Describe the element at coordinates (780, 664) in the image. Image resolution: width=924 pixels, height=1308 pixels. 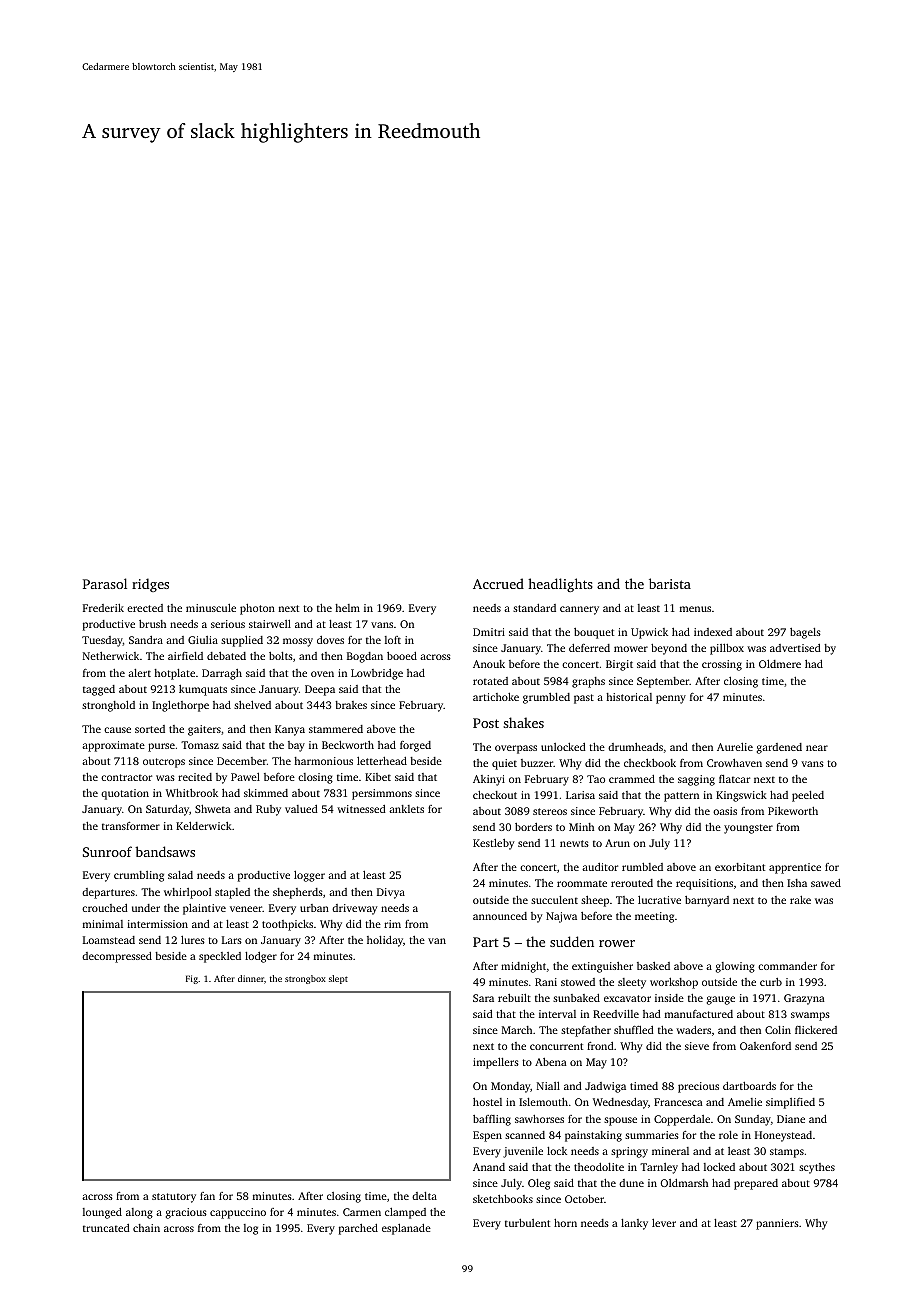
I see `Oldmere` at that location.
